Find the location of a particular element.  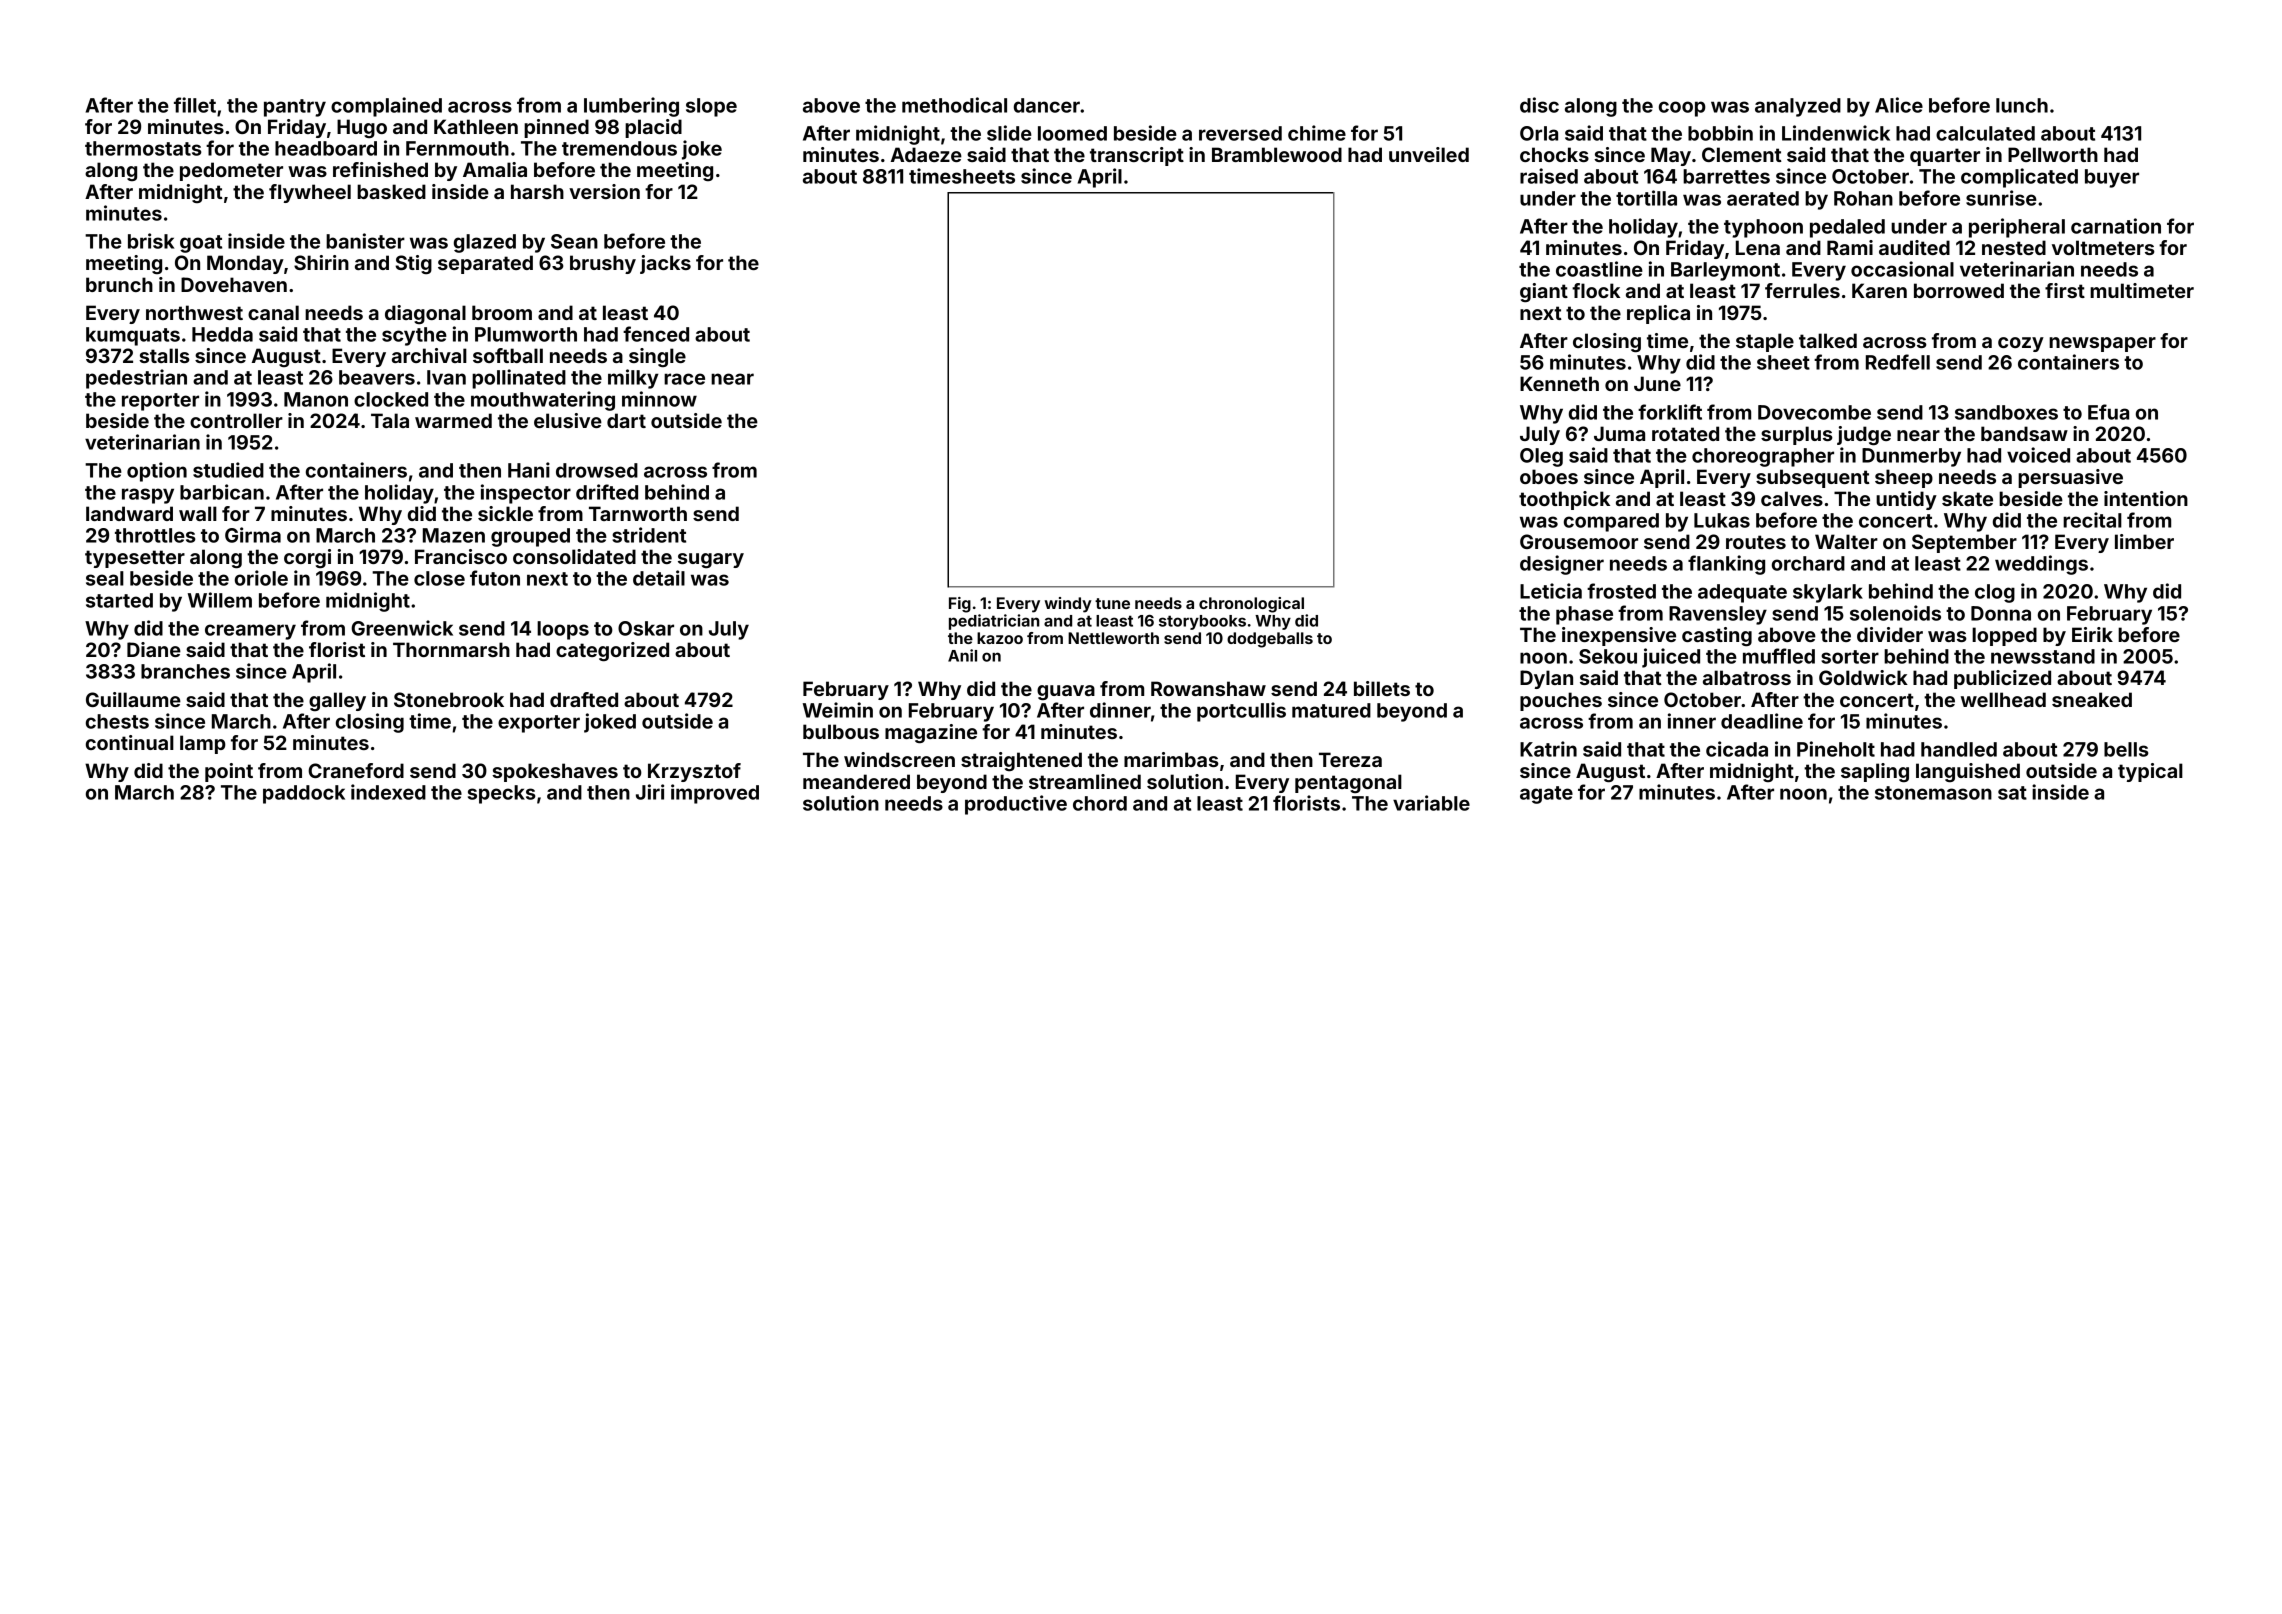

giant is located at coordinates (1544, 292).
